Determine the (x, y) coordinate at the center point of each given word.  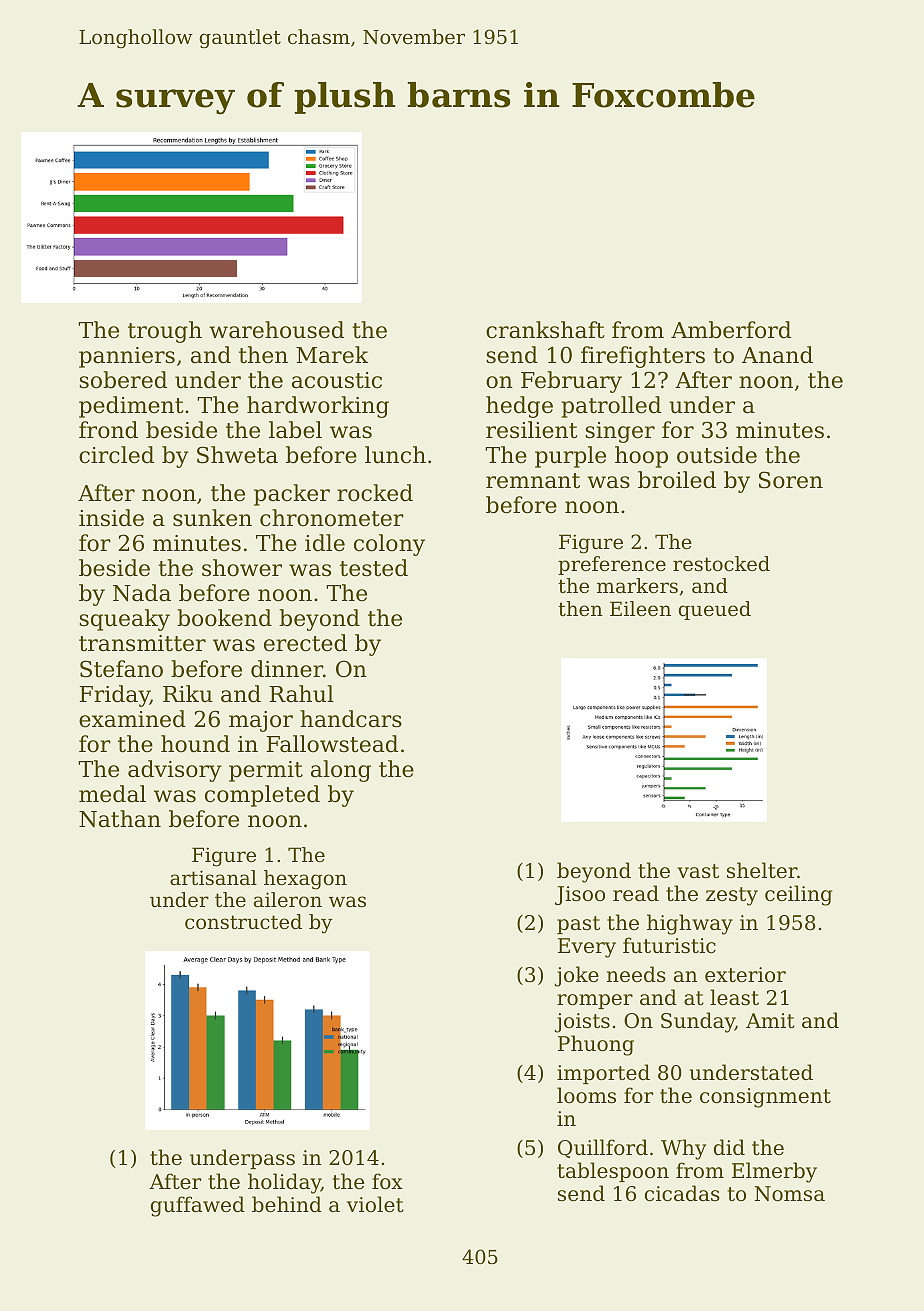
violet (375, 1204)
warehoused (276, 330)
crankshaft (545, 330)
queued (715, 610)
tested (374, 568)
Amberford (731, 330)
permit (266, 771)
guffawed (198, 1206)
